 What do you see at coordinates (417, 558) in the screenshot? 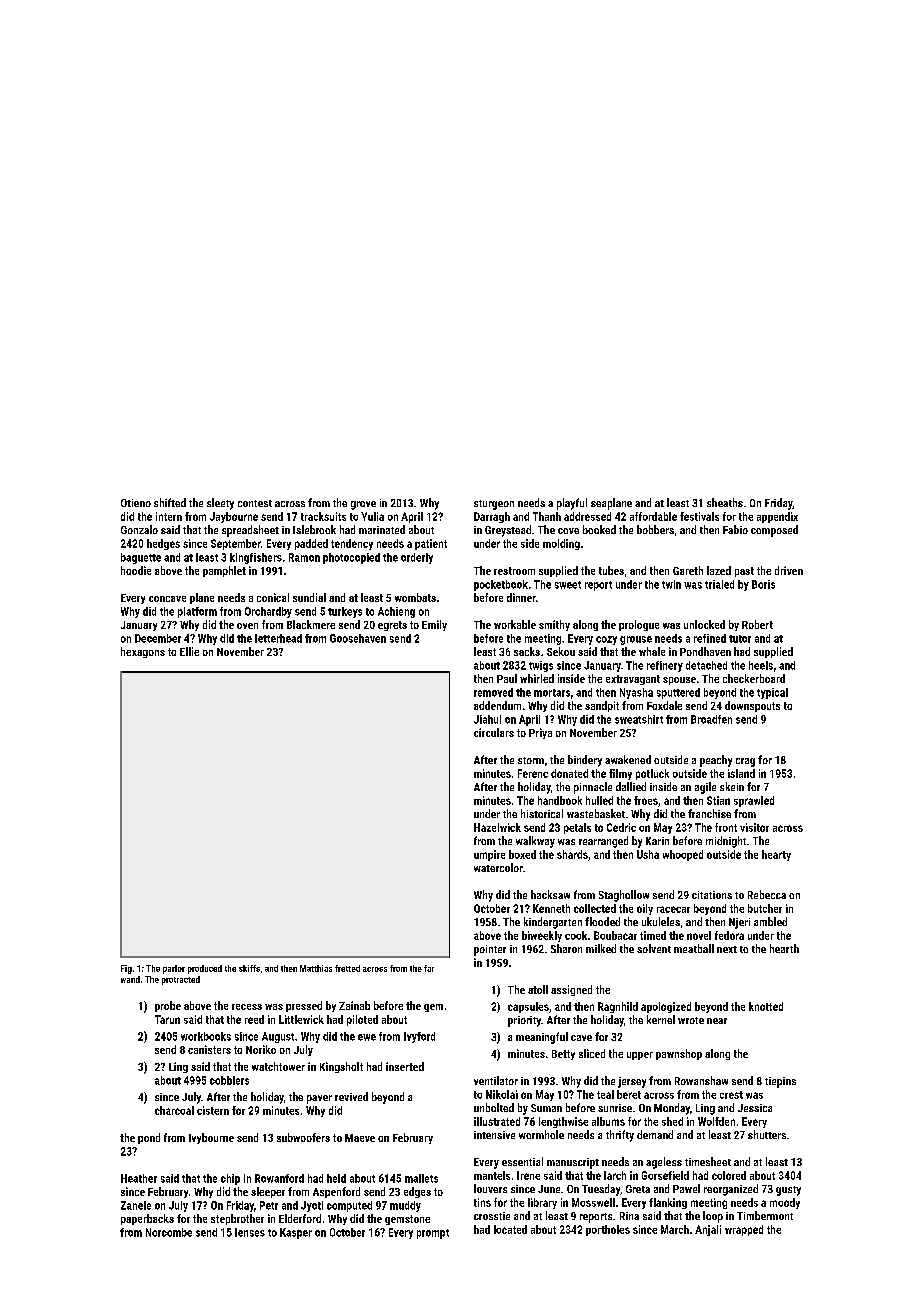
I see `orderly` at bounding box center [417, 558].
